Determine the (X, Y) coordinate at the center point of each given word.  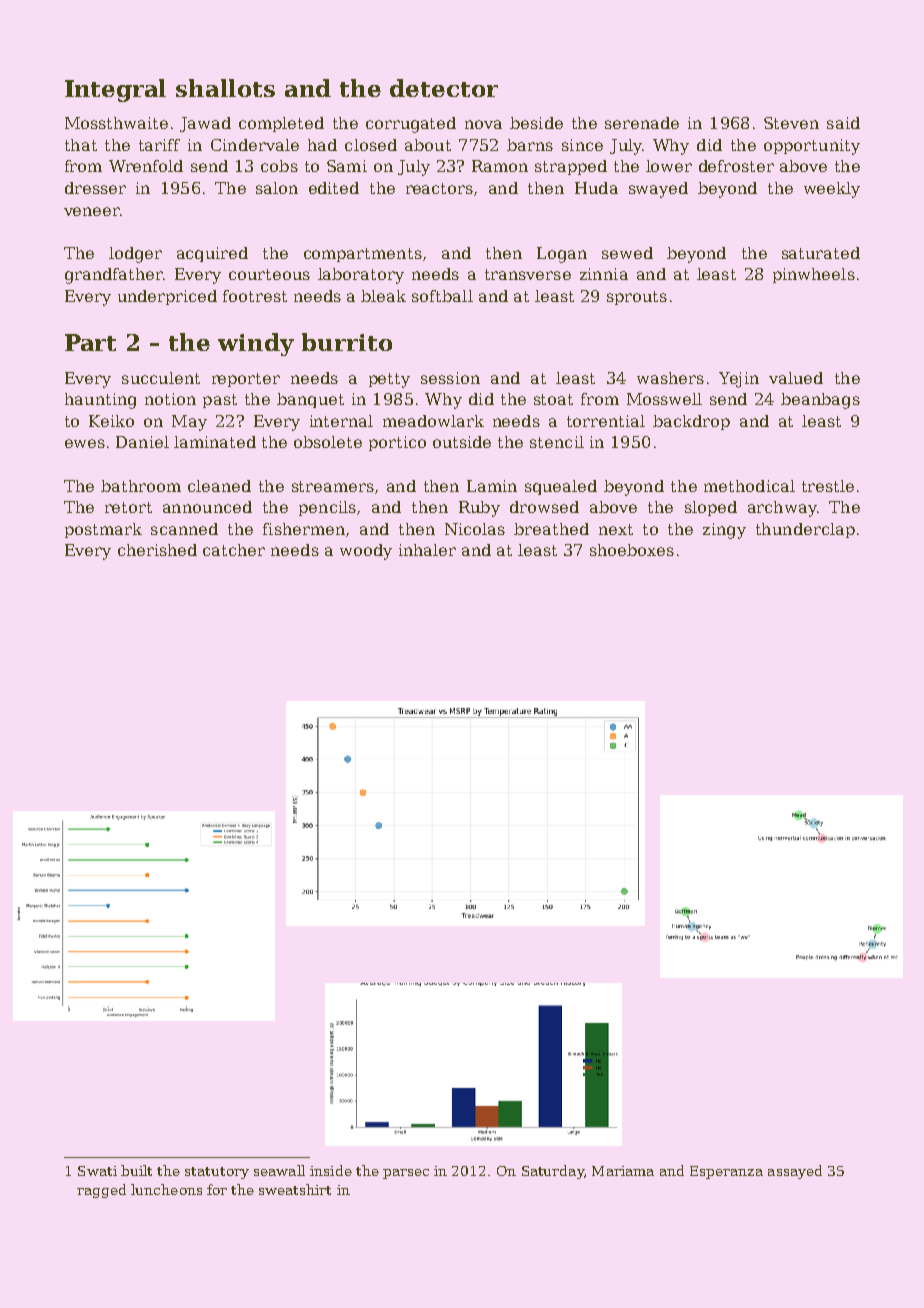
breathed (551, 529)
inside (331, 1170)
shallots (225, 88)
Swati (97, 1171)
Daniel (142, 442)
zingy (724, 531)
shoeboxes (632, 550)
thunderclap (805, 530)
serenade (642, 123)
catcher (234, 550)
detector (444, 88)
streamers (333, 486)
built (136, 1170)
